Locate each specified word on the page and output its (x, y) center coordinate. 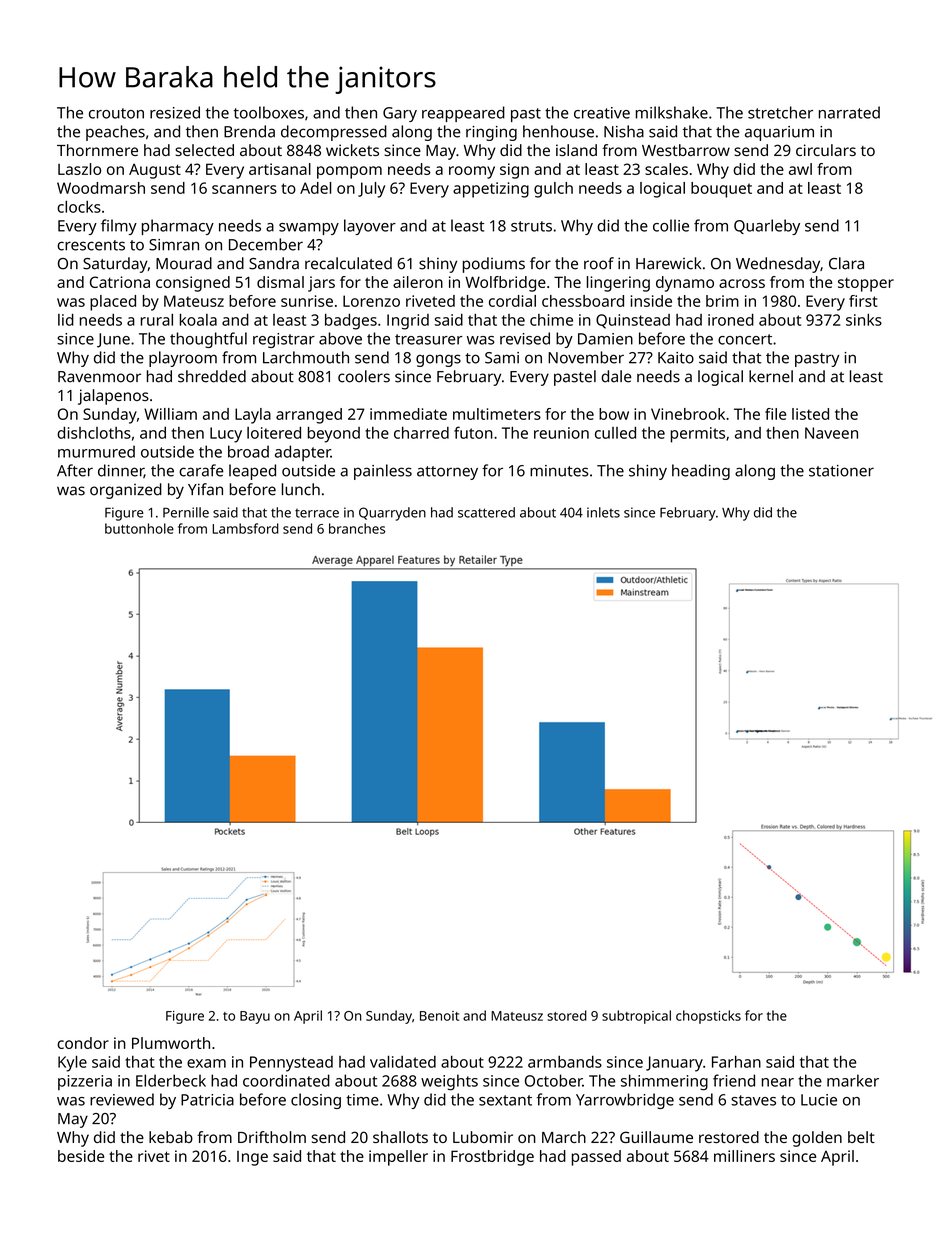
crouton (116, 113)
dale (616, 376)
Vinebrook (688, 414)
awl (800, 169)
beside (81, 1156)
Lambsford (245, 528)
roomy (472, 172)
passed (596, 1158)
